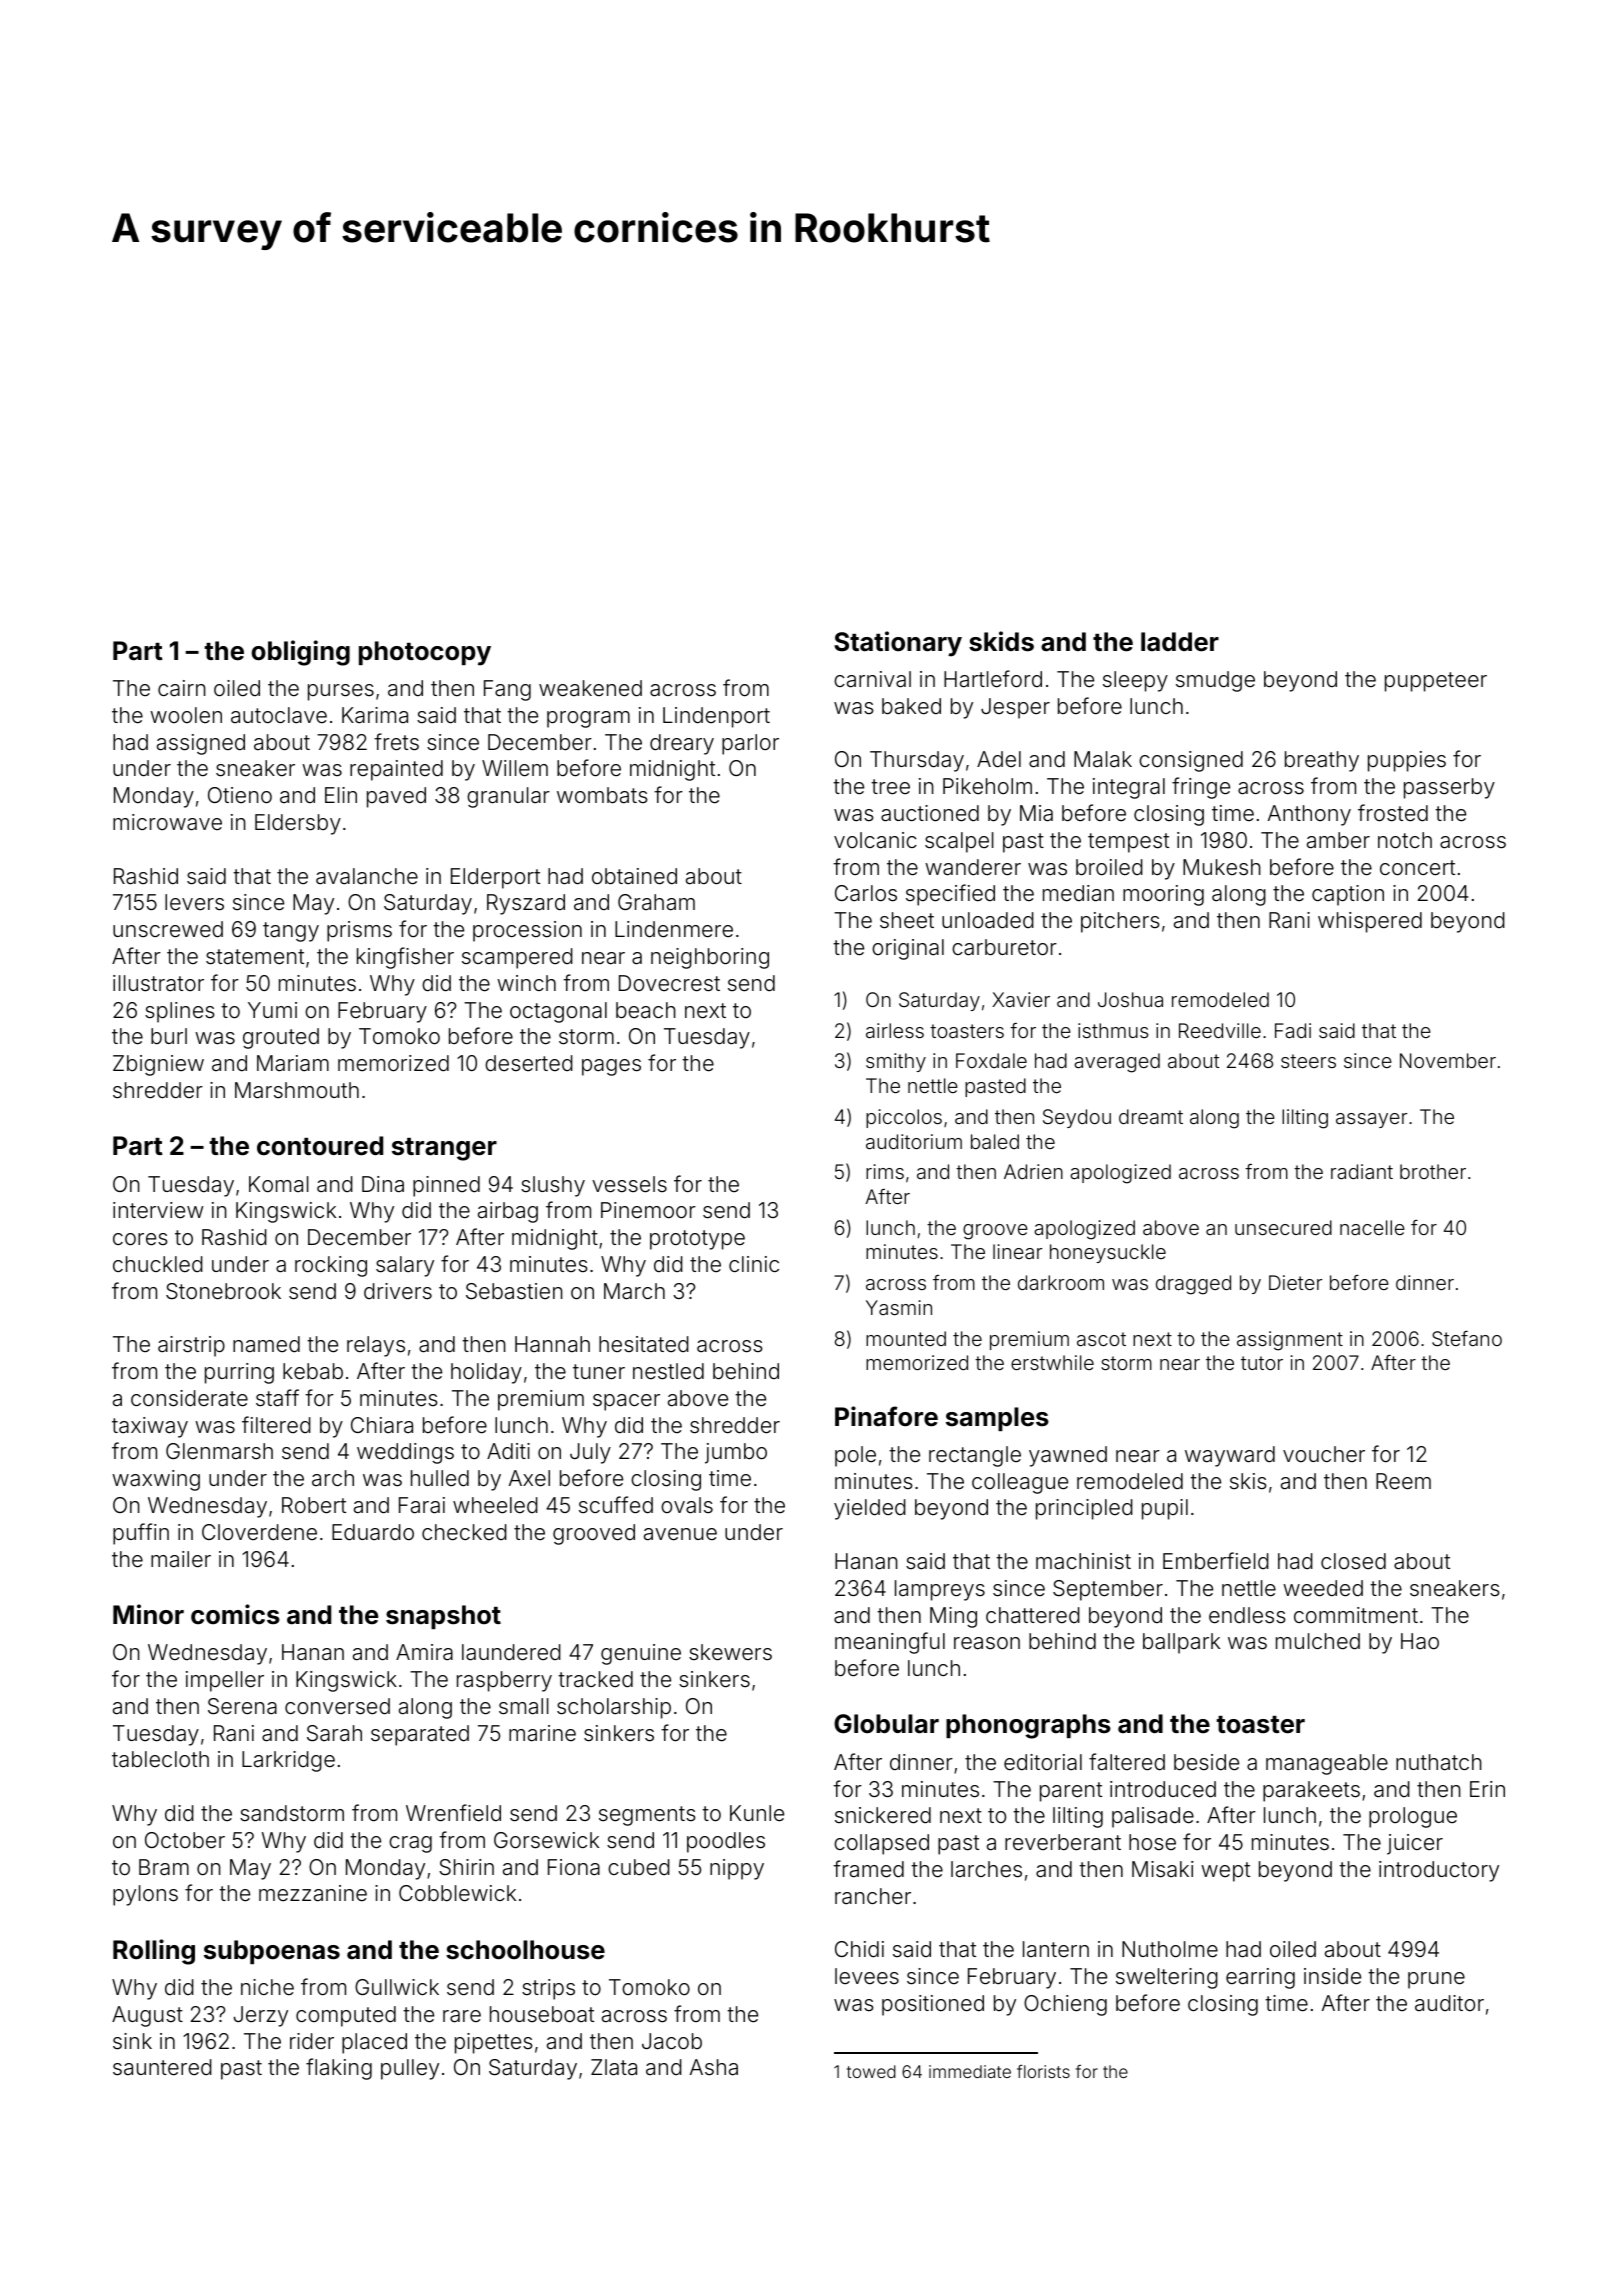  I want to click on photocopy, so click(425, 653).
